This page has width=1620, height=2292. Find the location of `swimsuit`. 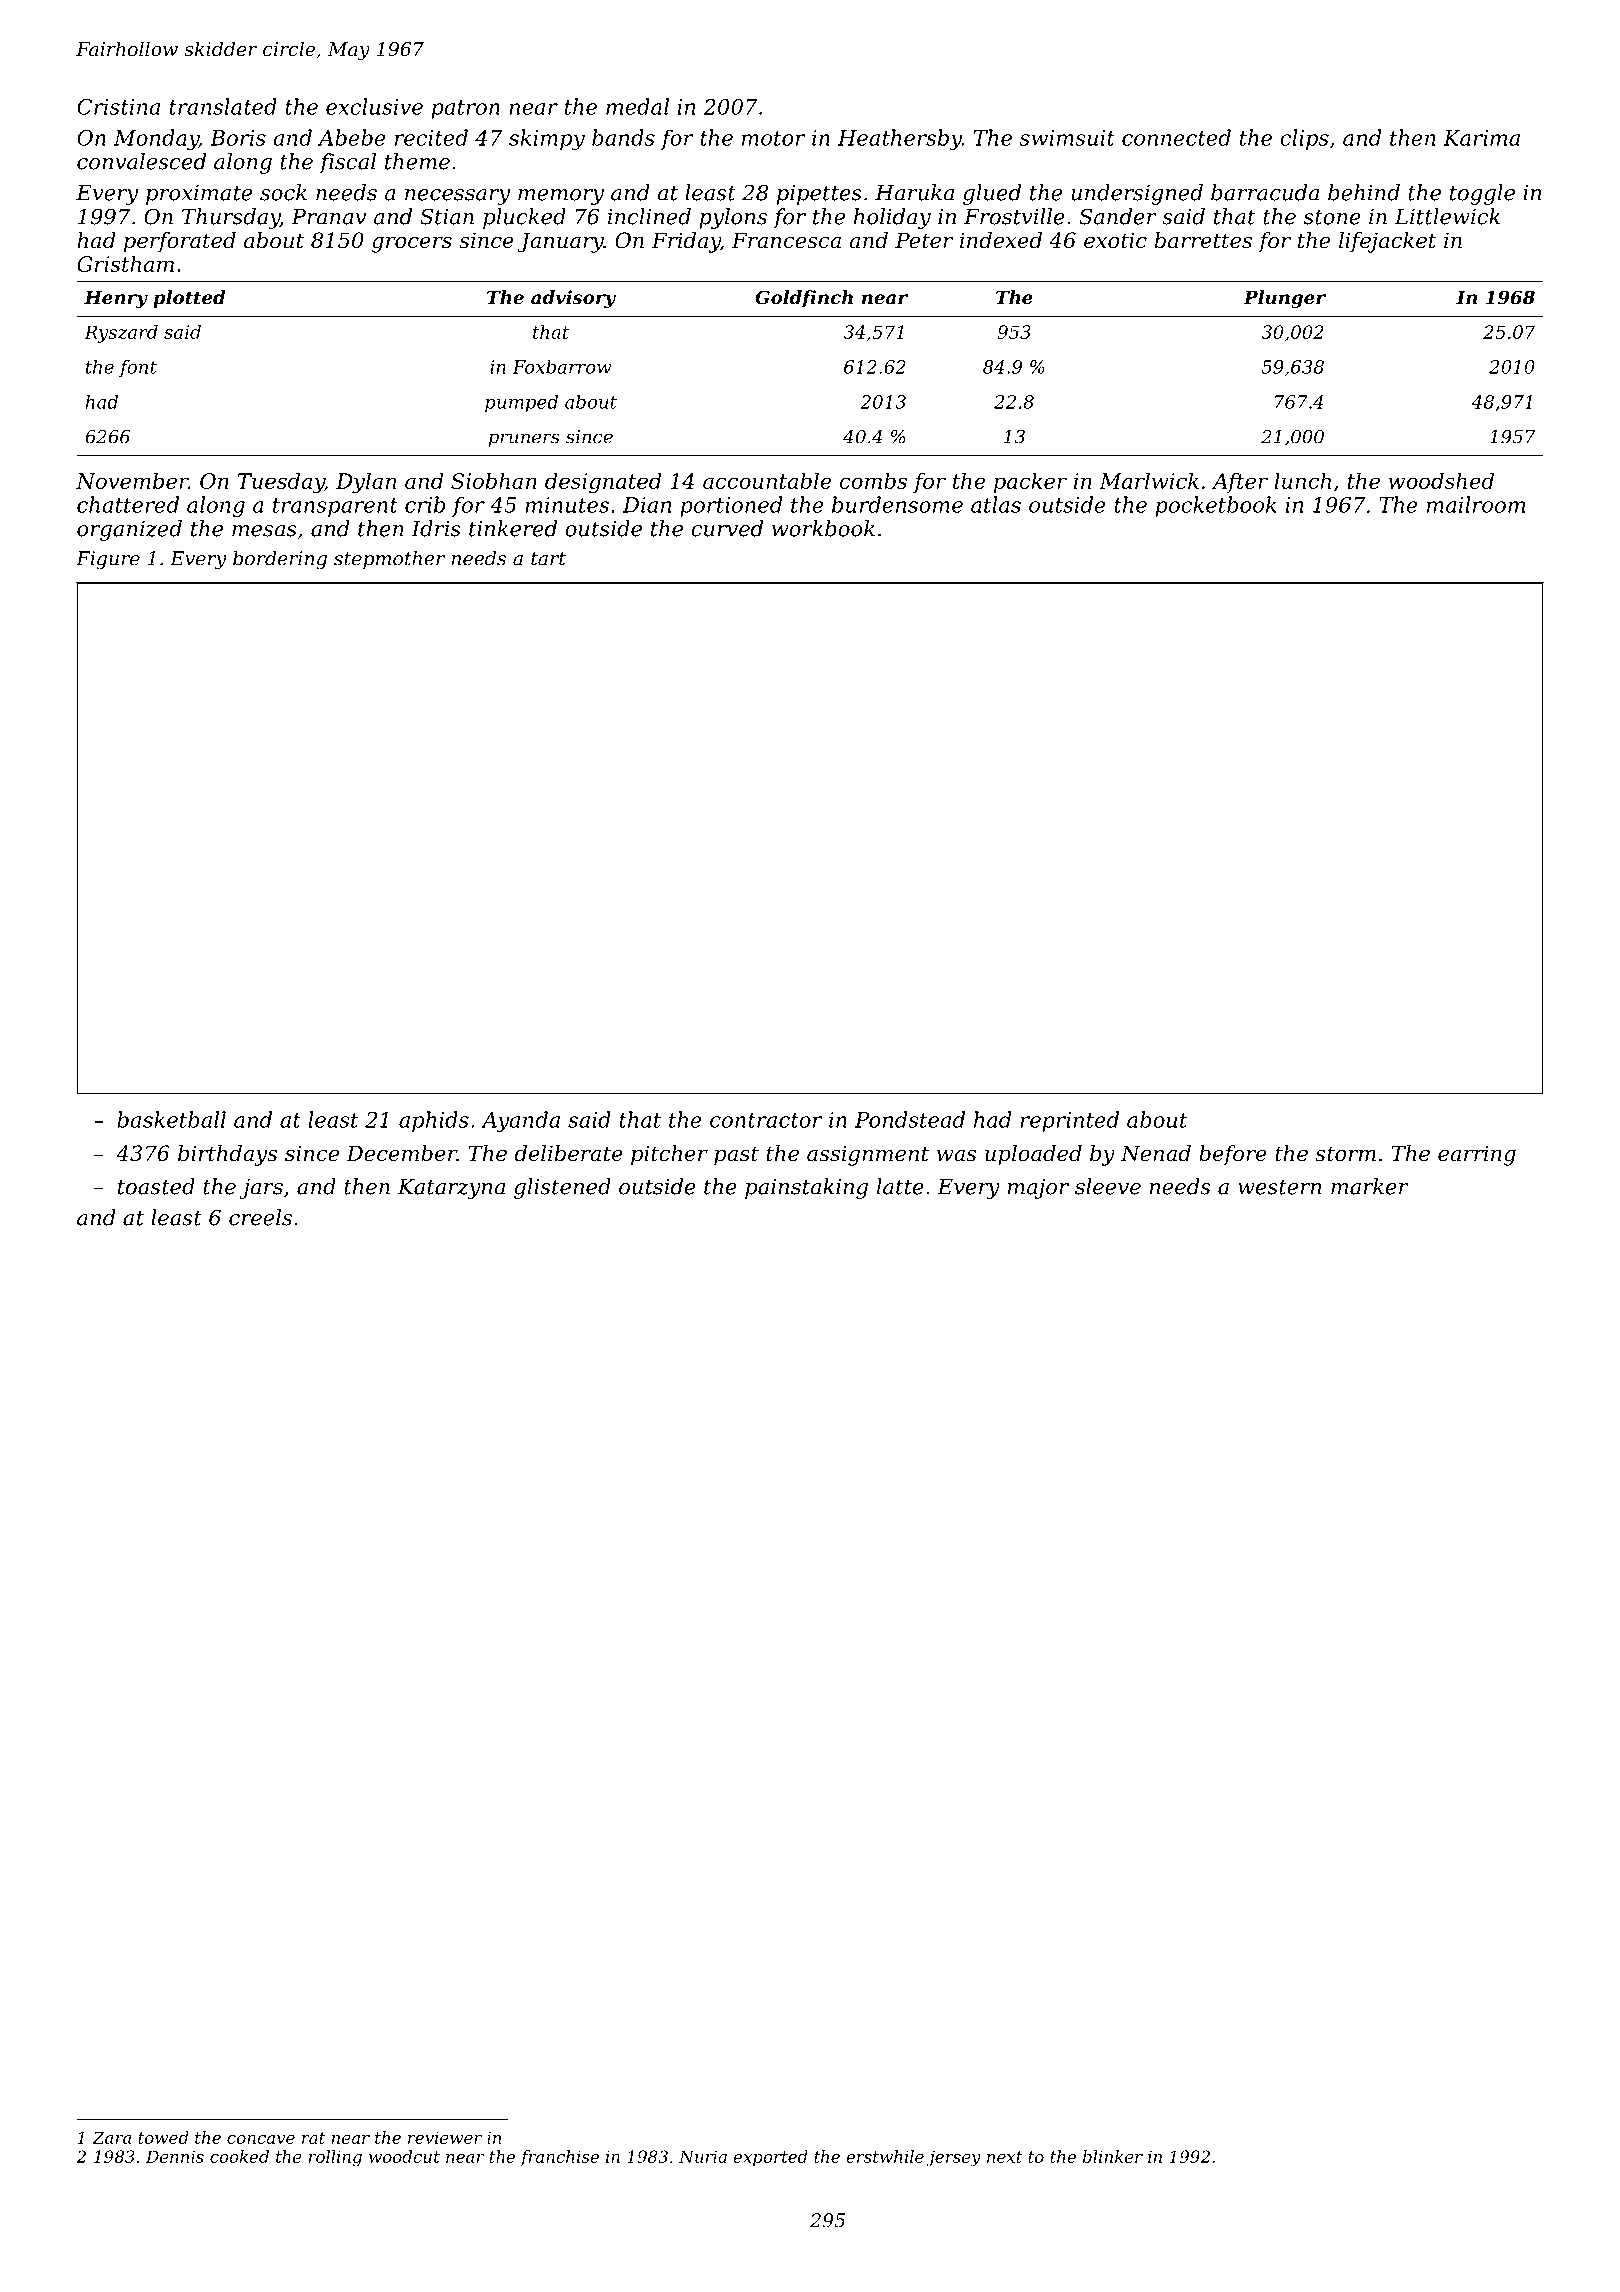

swimsuit is located at coordinates (1067, 138).
